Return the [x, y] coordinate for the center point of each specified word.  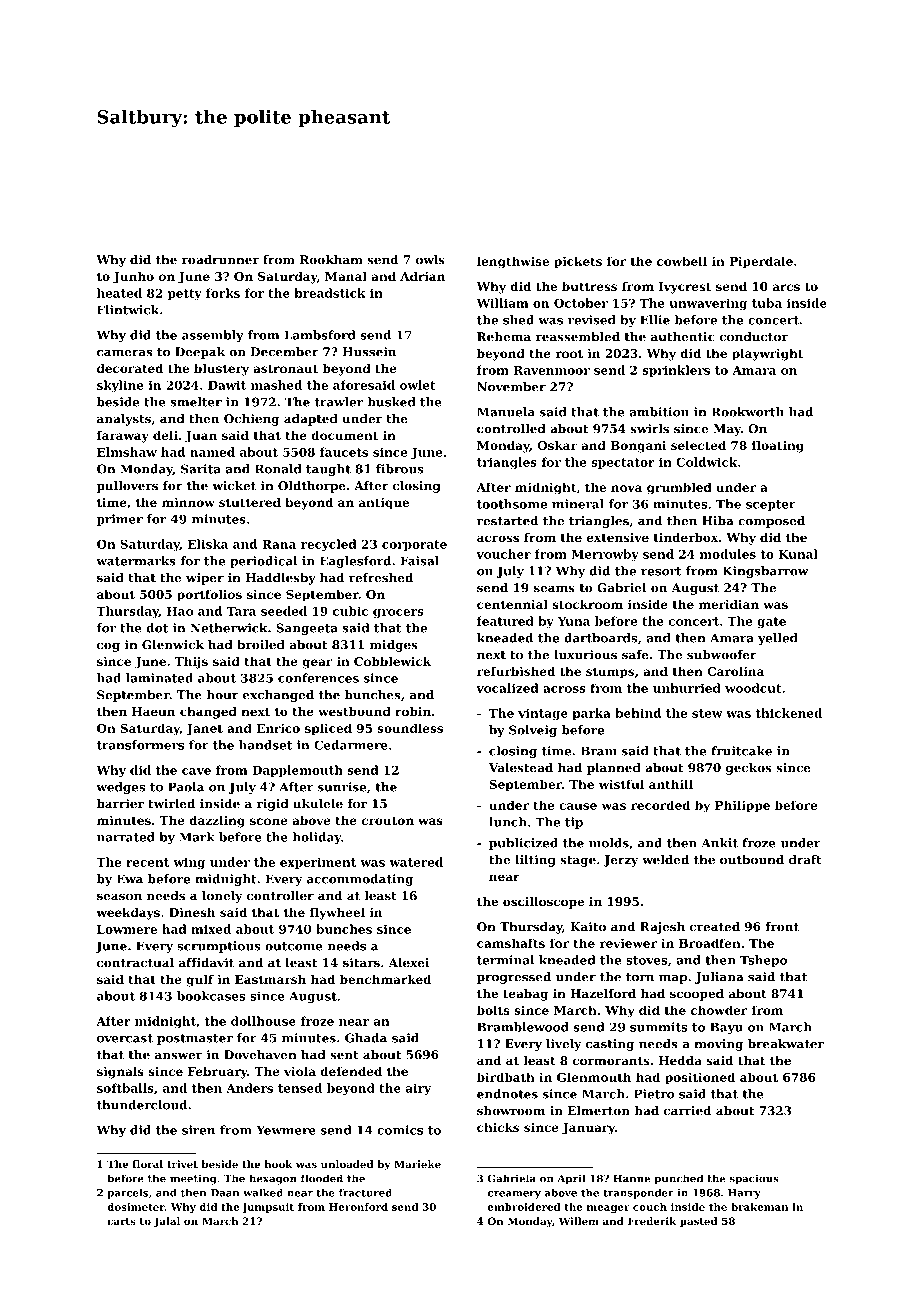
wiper [205, 579]
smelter [196, 402]
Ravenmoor [552, 370]
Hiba [717, 521]
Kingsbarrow [766, 572]
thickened [789, 713]
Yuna [574, 621]
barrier [120, 804]
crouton [388, 820]
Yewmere [286, 1130]
